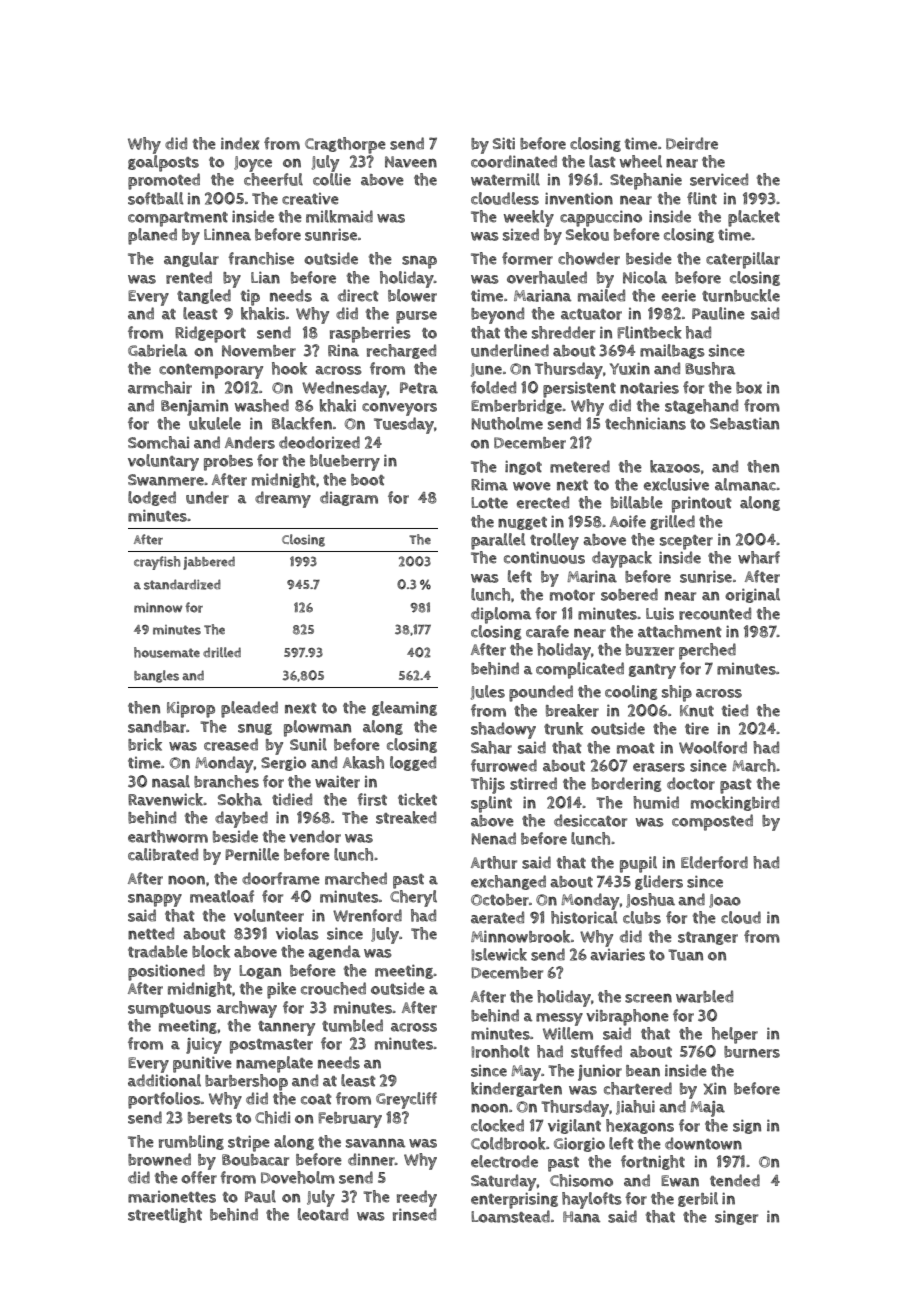 This screenshot has height=1316, width=908. I want to click on juicy, so click(204, 1046).
